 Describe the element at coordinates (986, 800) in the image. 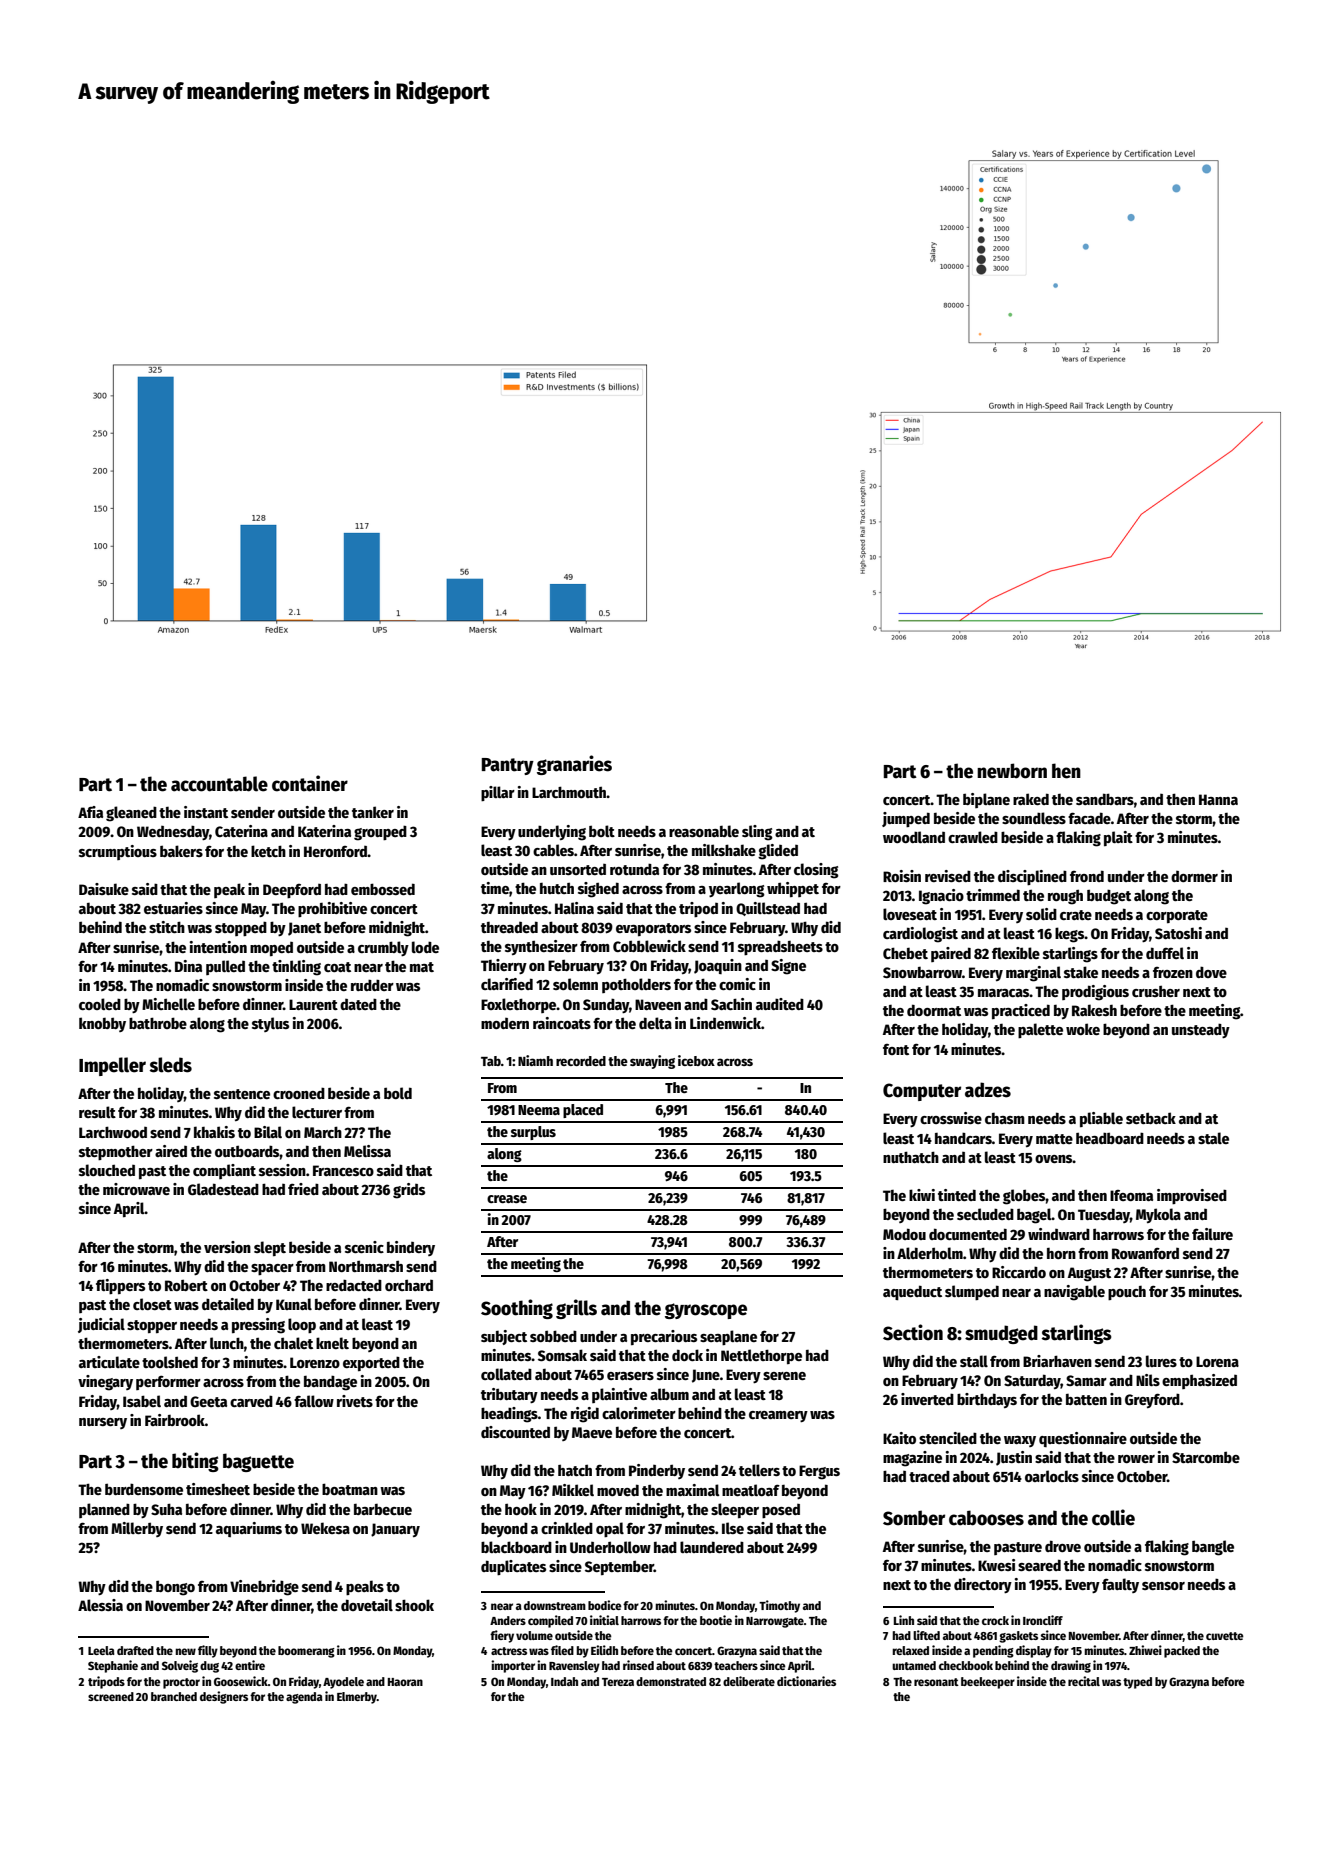

I see `biplane` at that location.
